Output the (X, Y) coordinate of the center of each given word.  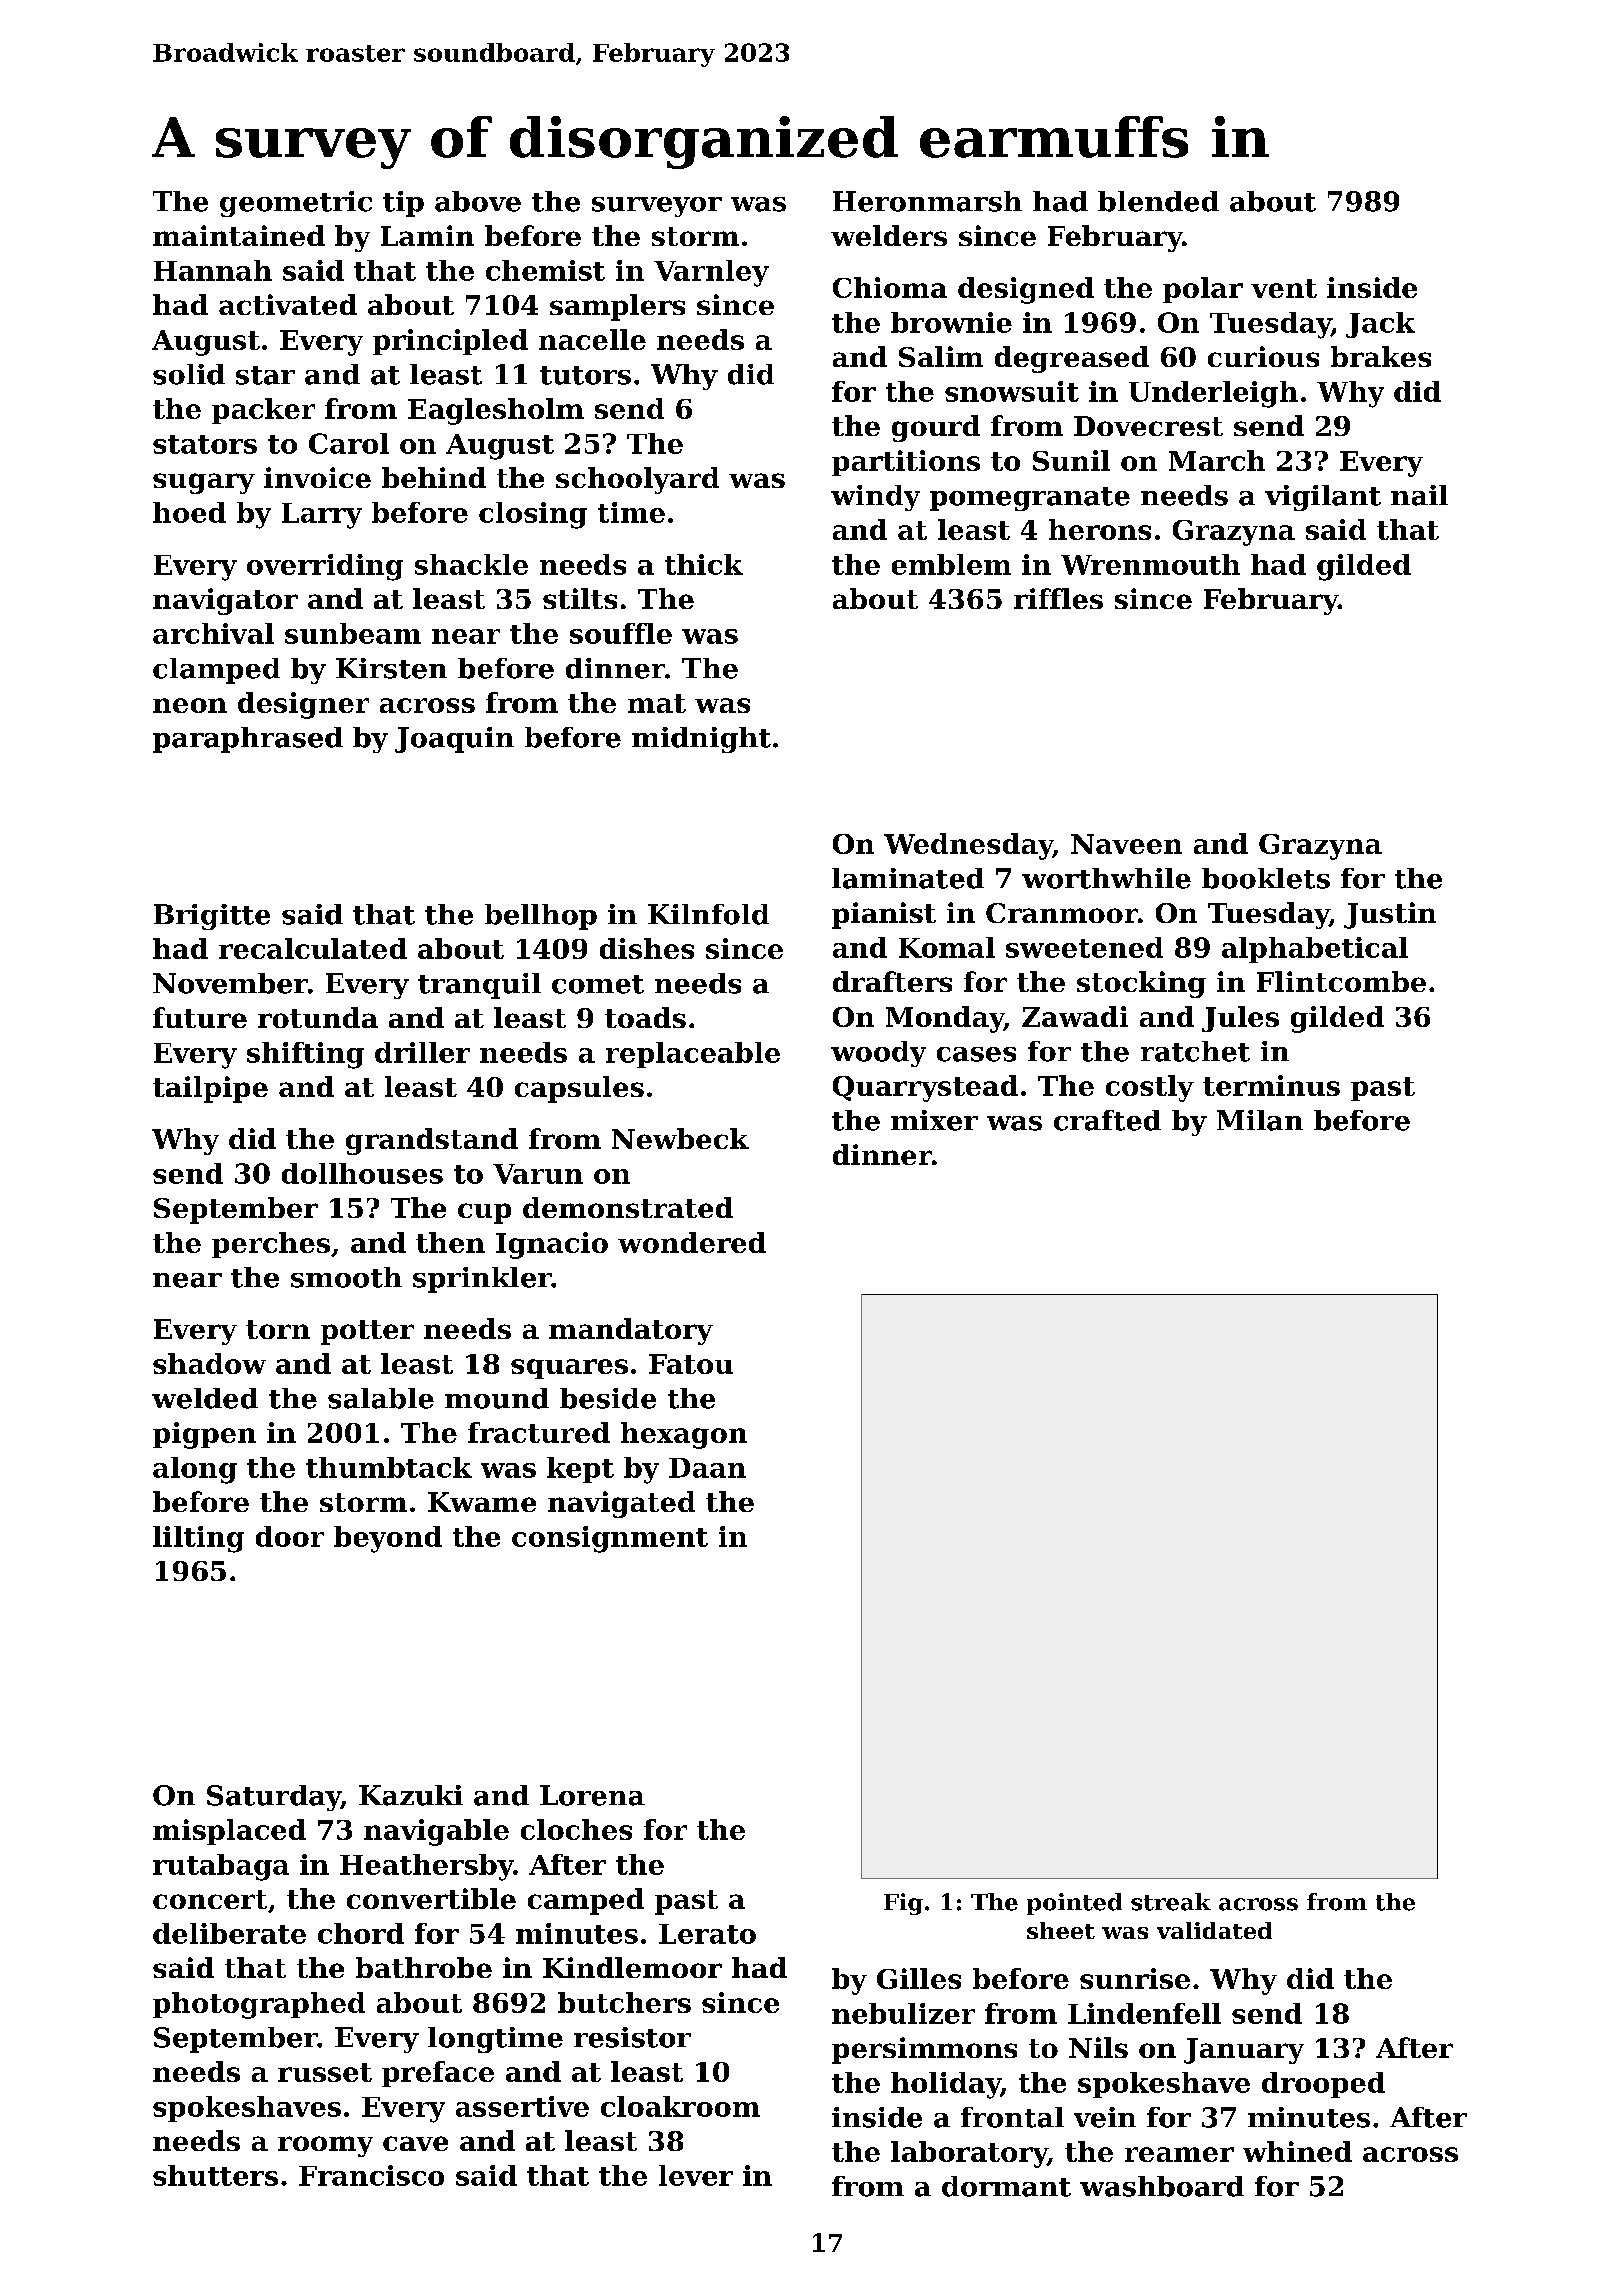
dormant (1006, 2186)
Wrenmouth (1150, 564)
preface (438, 2074)
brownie (951, 322)
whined (1297, 2151)
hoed (189, 512)
